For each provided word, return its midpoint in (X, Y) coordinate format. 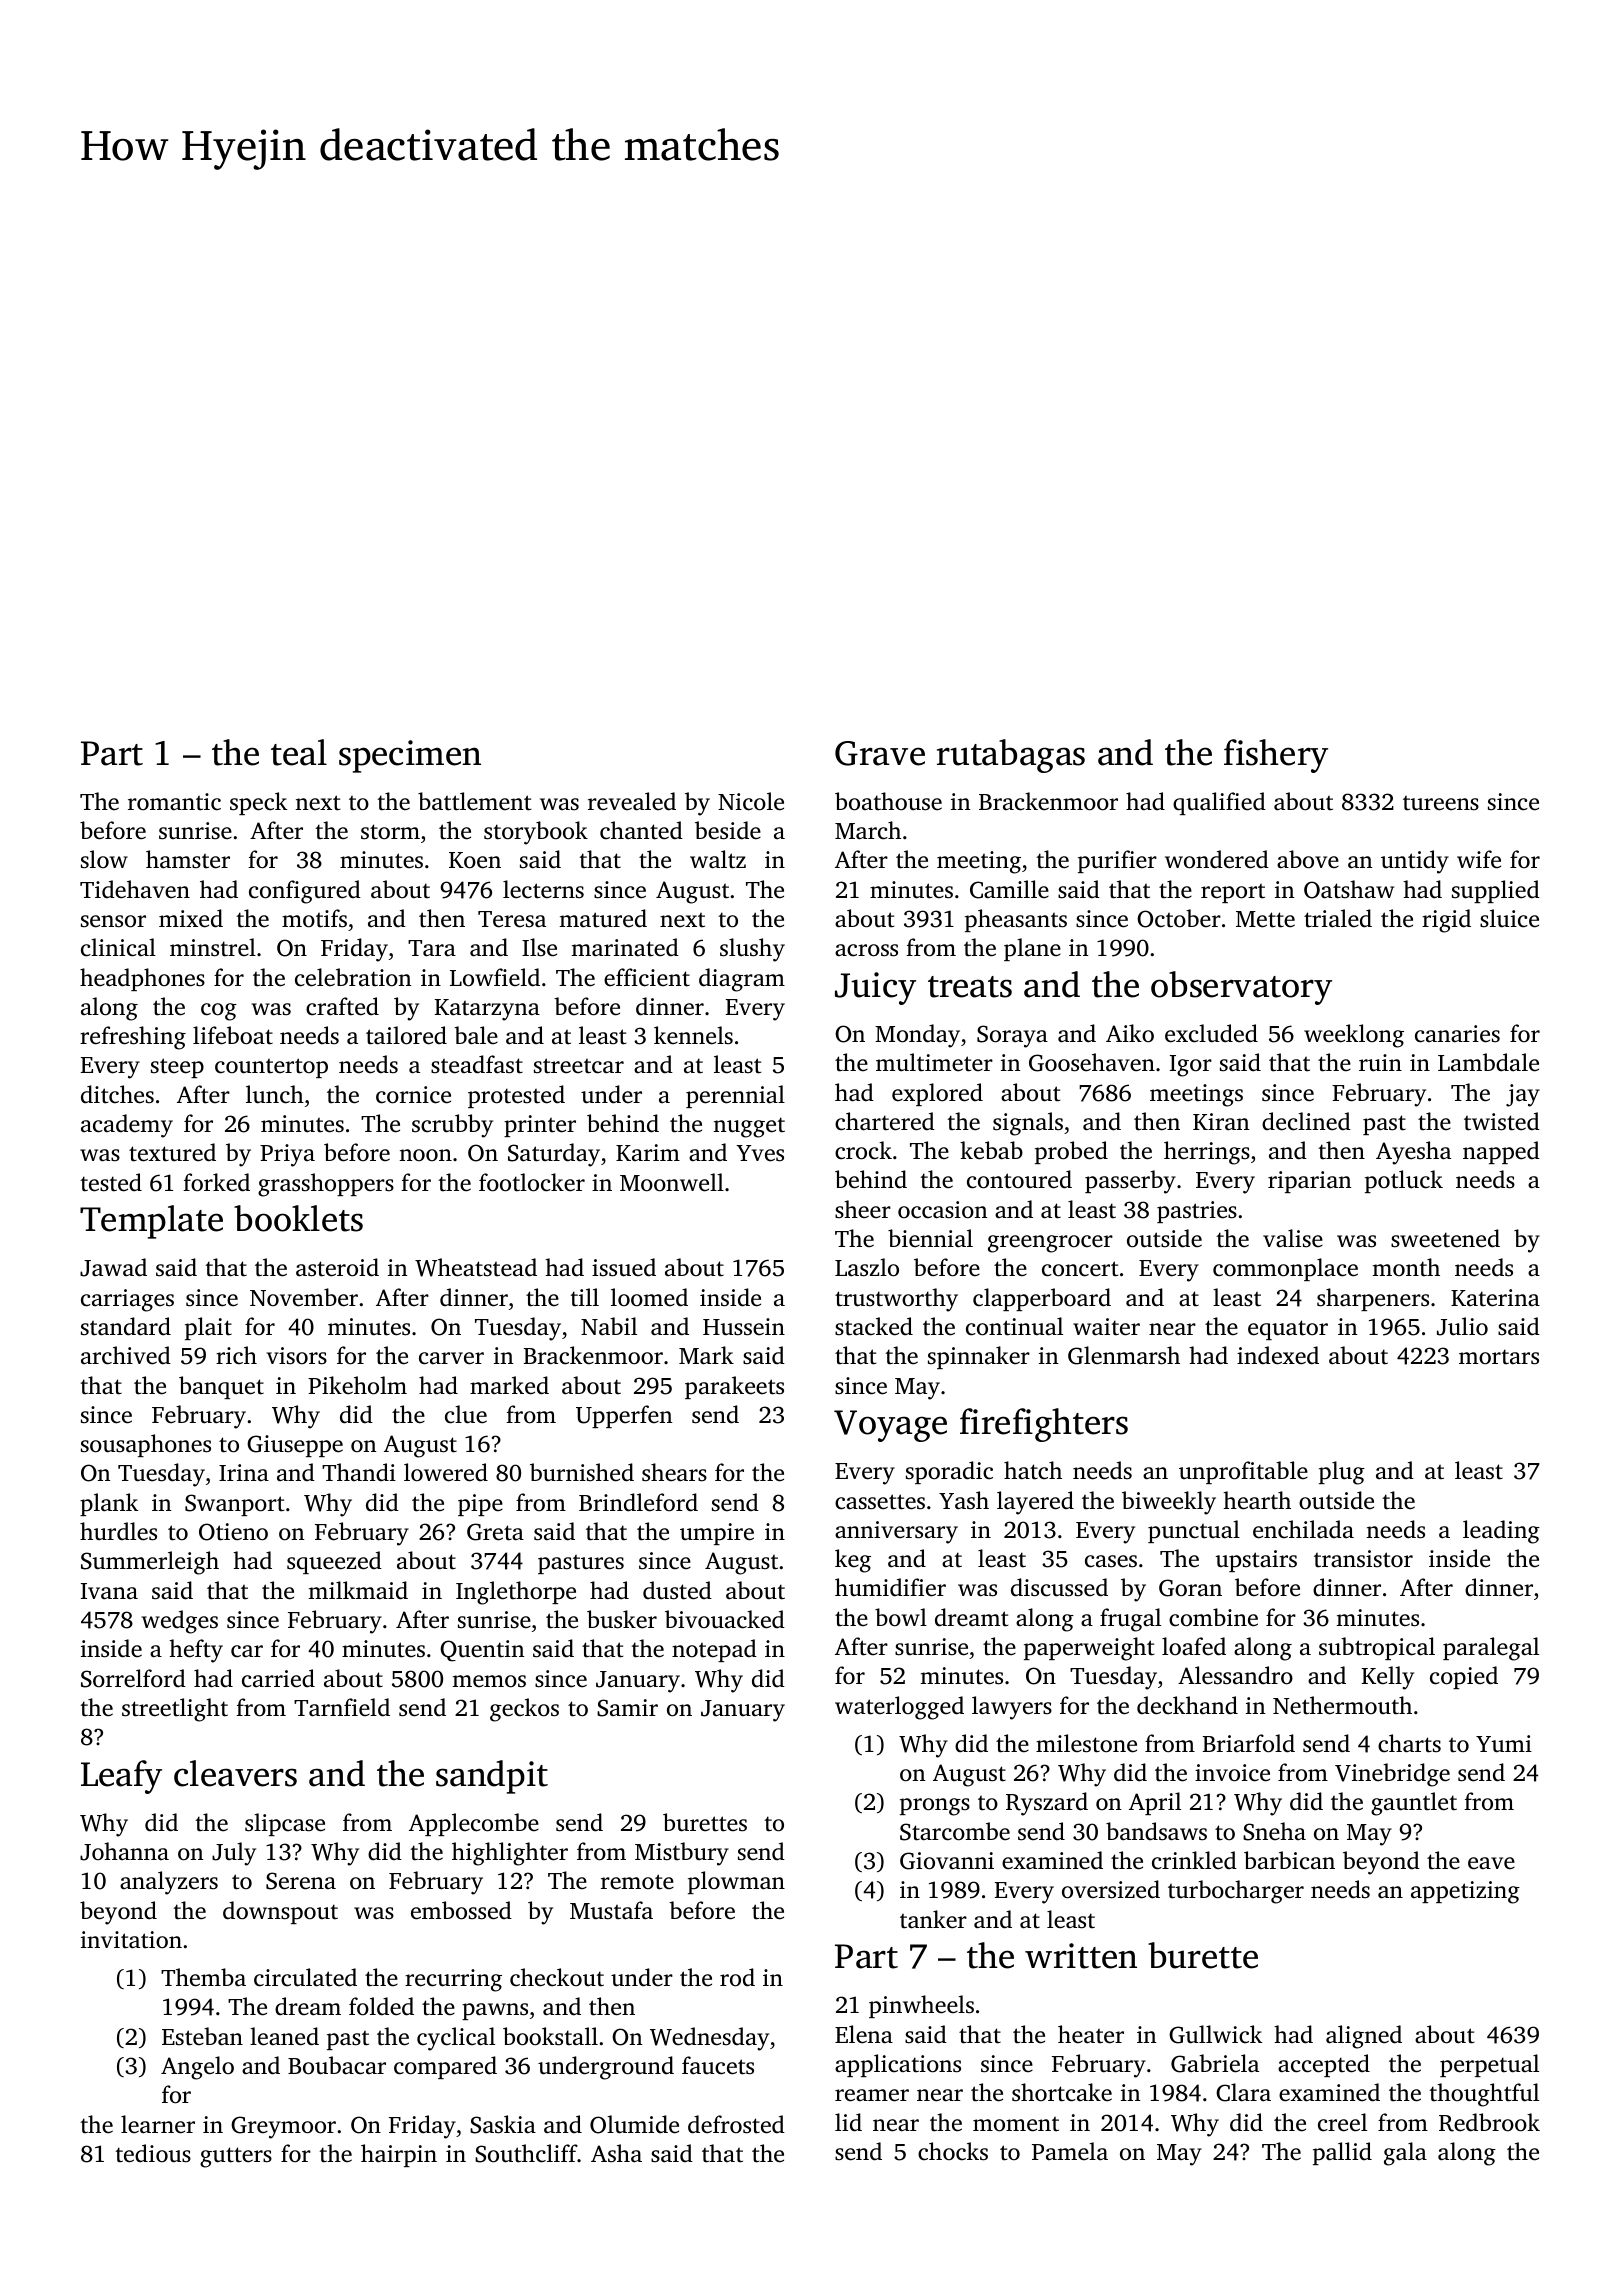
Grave (880, 753)
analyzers (169, 1883)
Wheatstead (476, 1267)
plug (1342, 1473)
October (1179, 918)
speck (258, 803)
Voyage (890, 1426)
